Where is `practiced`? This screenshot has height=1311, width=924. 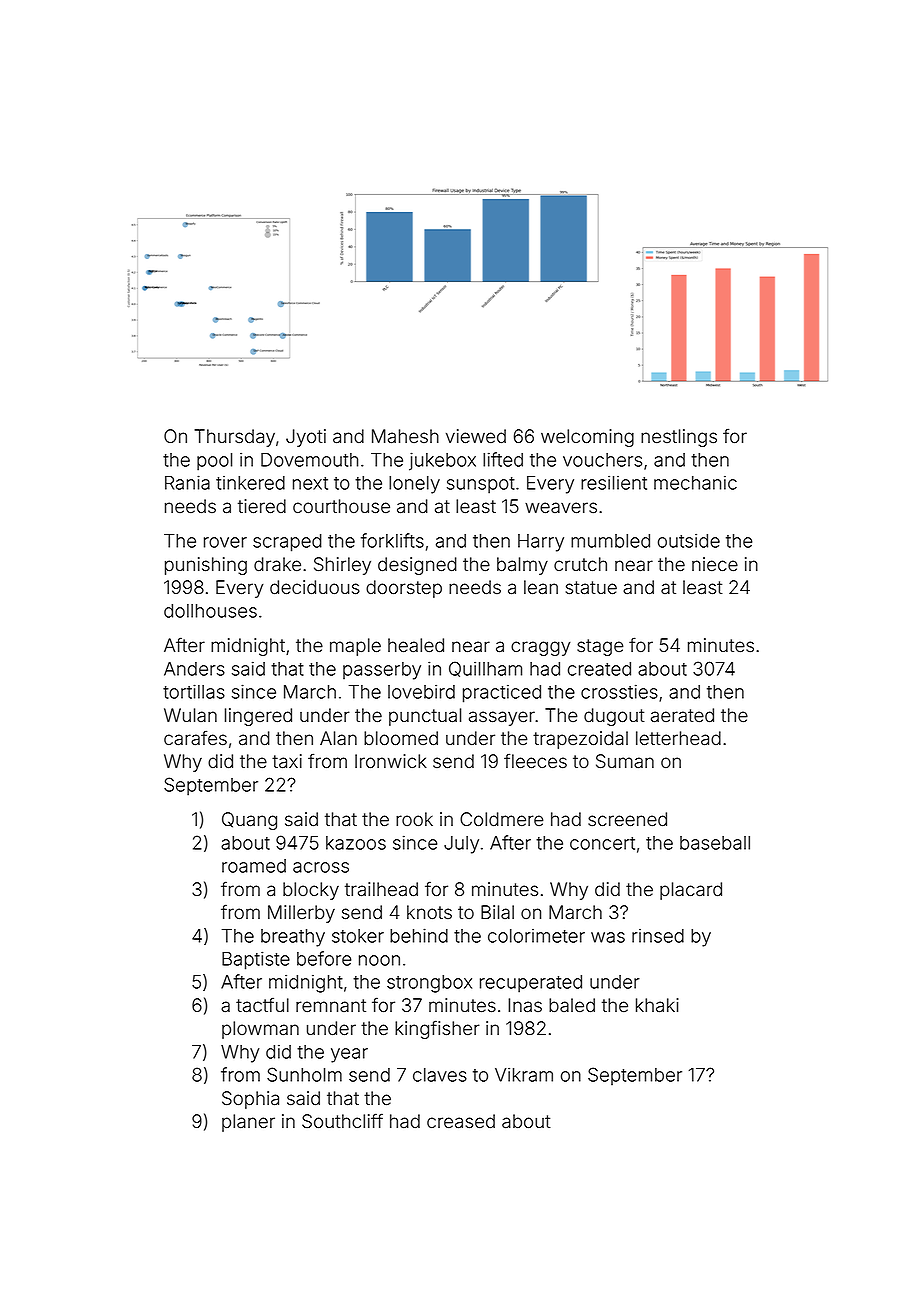 practiced is located at coordinates (502, 693).
